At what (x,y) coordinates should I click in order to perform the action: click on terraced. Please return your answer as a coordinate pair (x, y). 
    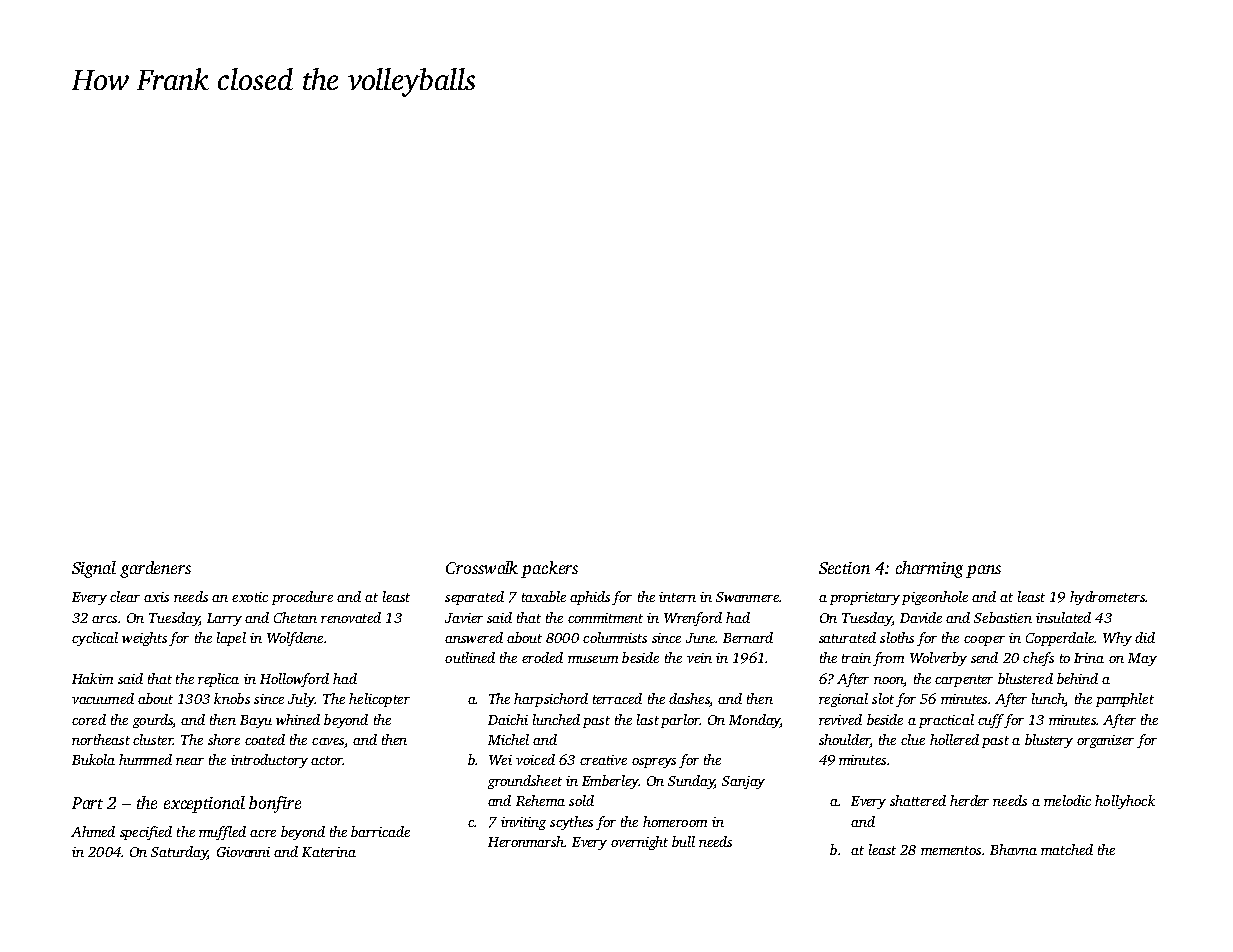
    Looking at the image, I should click on (617, 698).
